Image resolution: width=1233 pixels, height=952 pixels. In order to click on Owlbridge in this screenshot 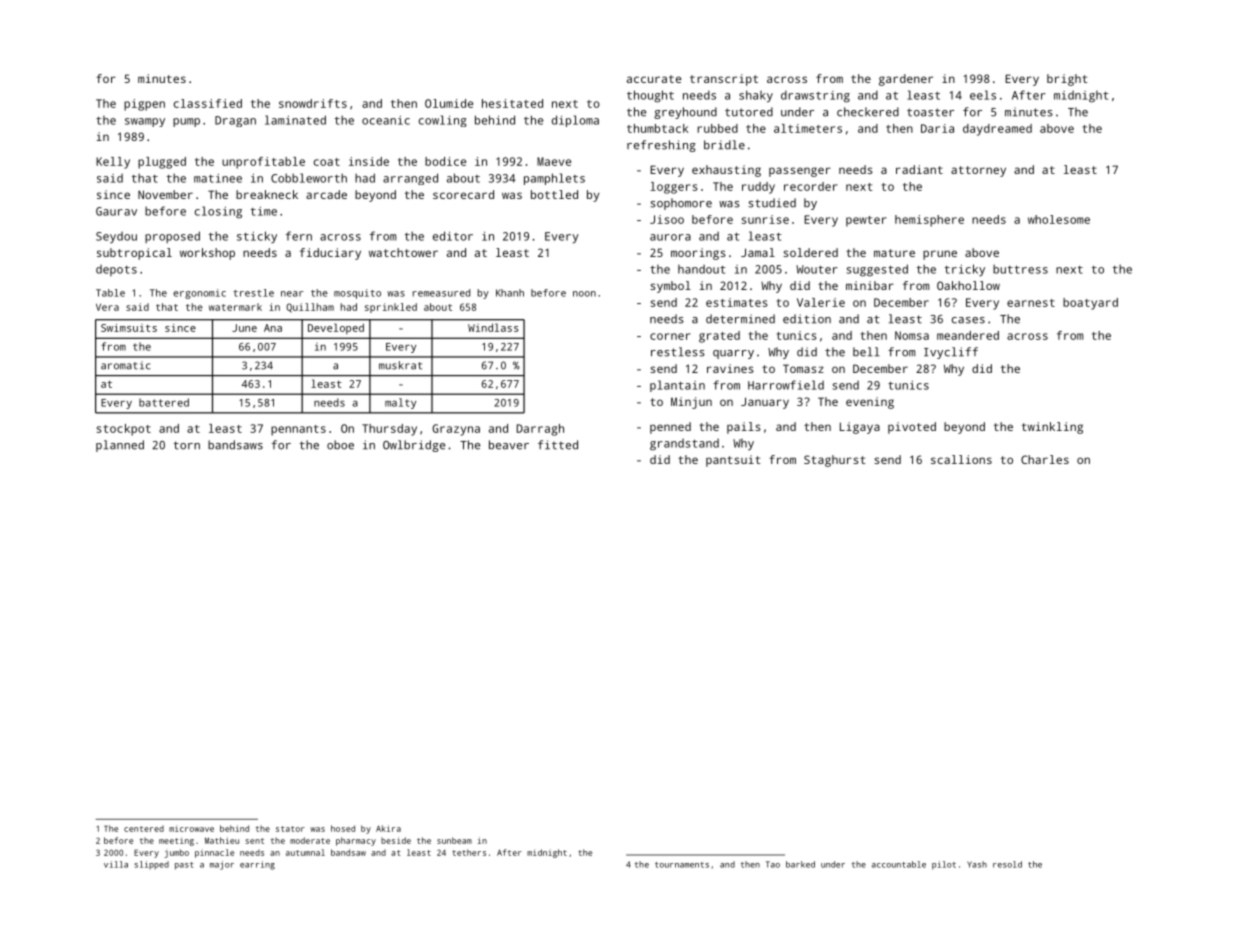, I will do `click(414, 446)`.
